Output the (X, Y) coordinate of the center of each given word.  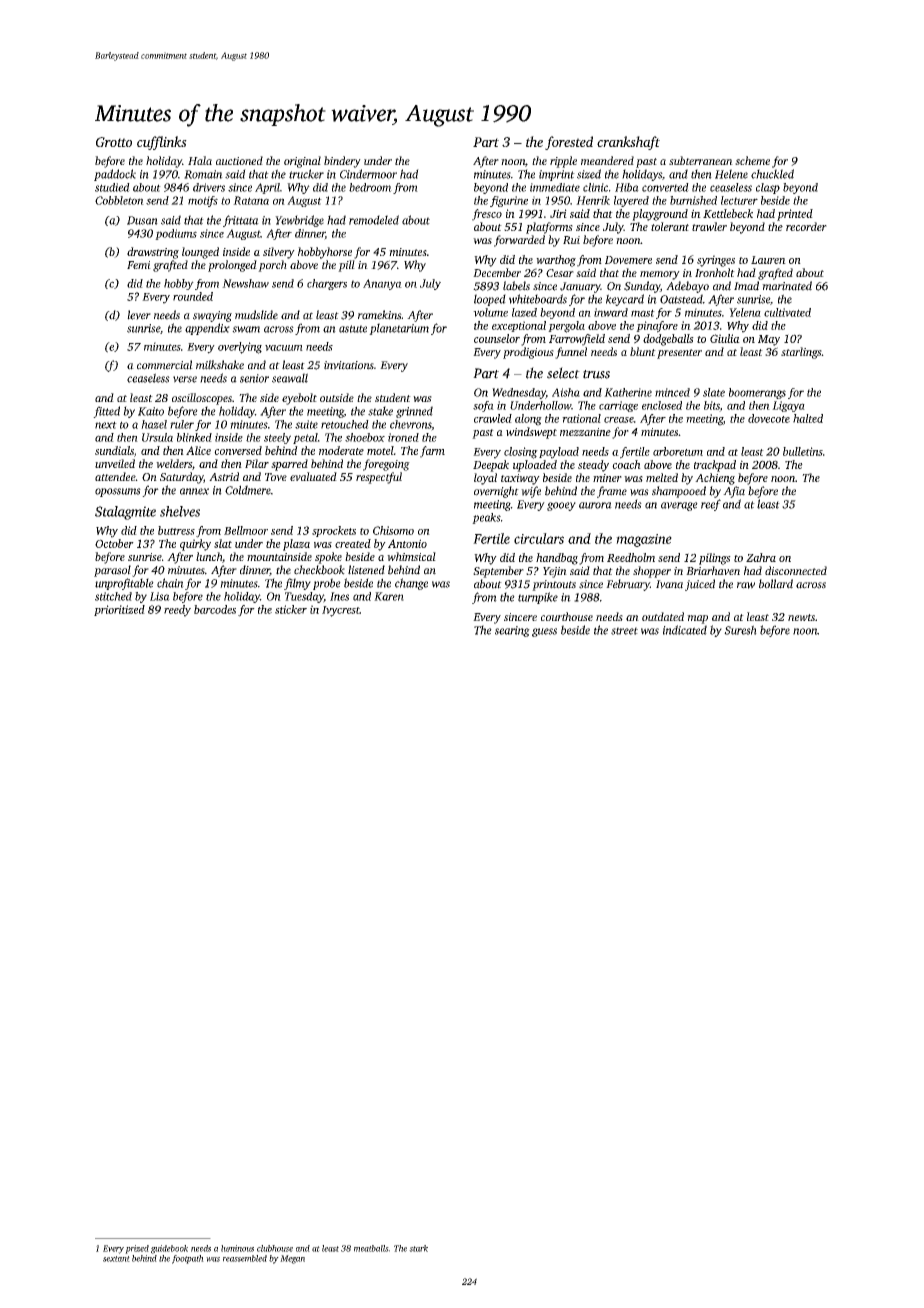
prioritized (119, 610)
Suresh (740, 630)
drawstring (153, 253)
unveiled (115, 463)
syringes (716, 261)
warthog (556, 261)
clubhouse (275, 1248)
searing (512, 631)
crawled (493, 418)
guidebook (169, 1249)
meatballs (371, 1248)
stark (418, 1248)
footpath (188, 1259)
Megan (292, 1259)
